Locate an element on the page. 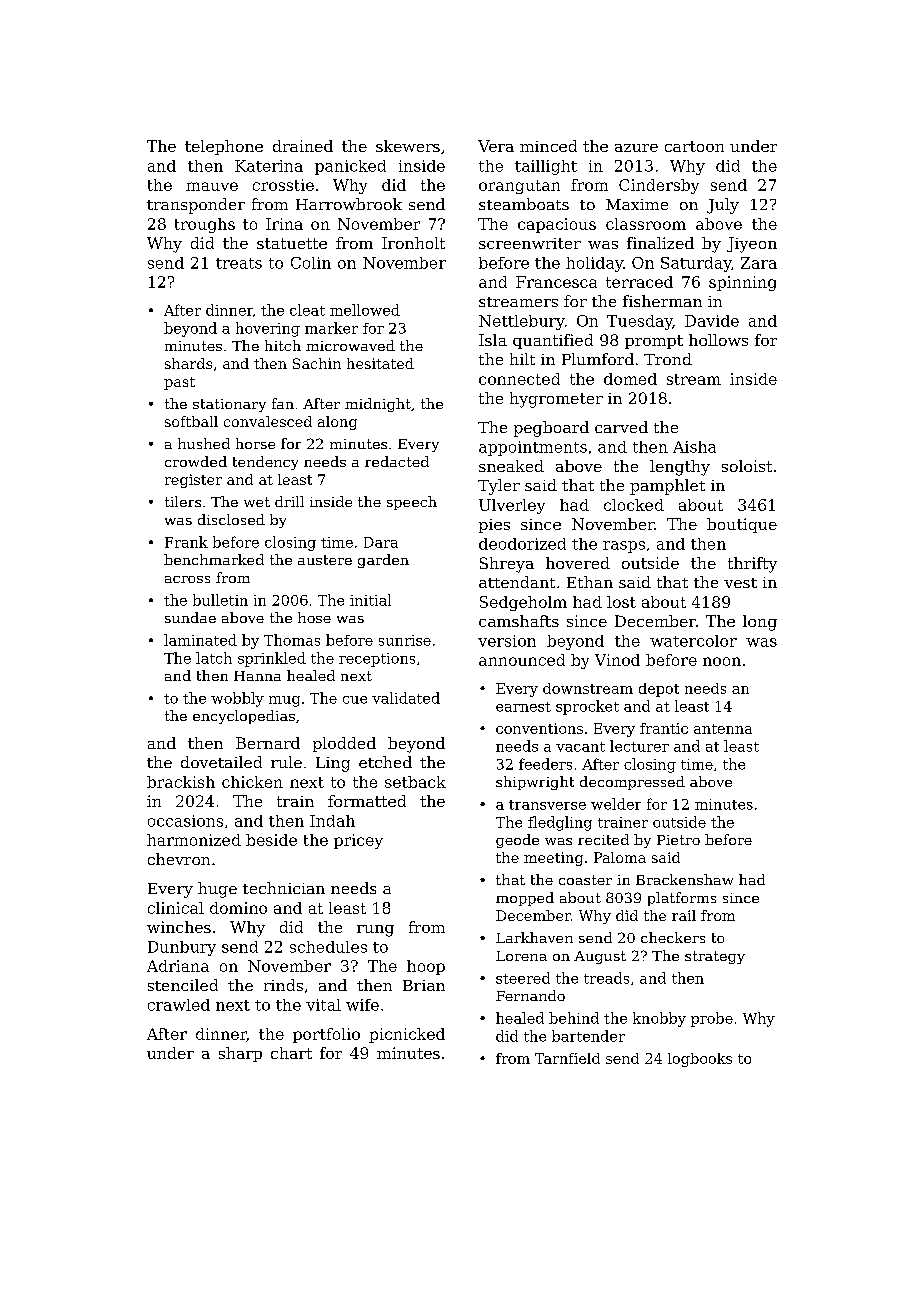 This document has width=924, height=1314. disclosed is located at coordinates (231, 519).
